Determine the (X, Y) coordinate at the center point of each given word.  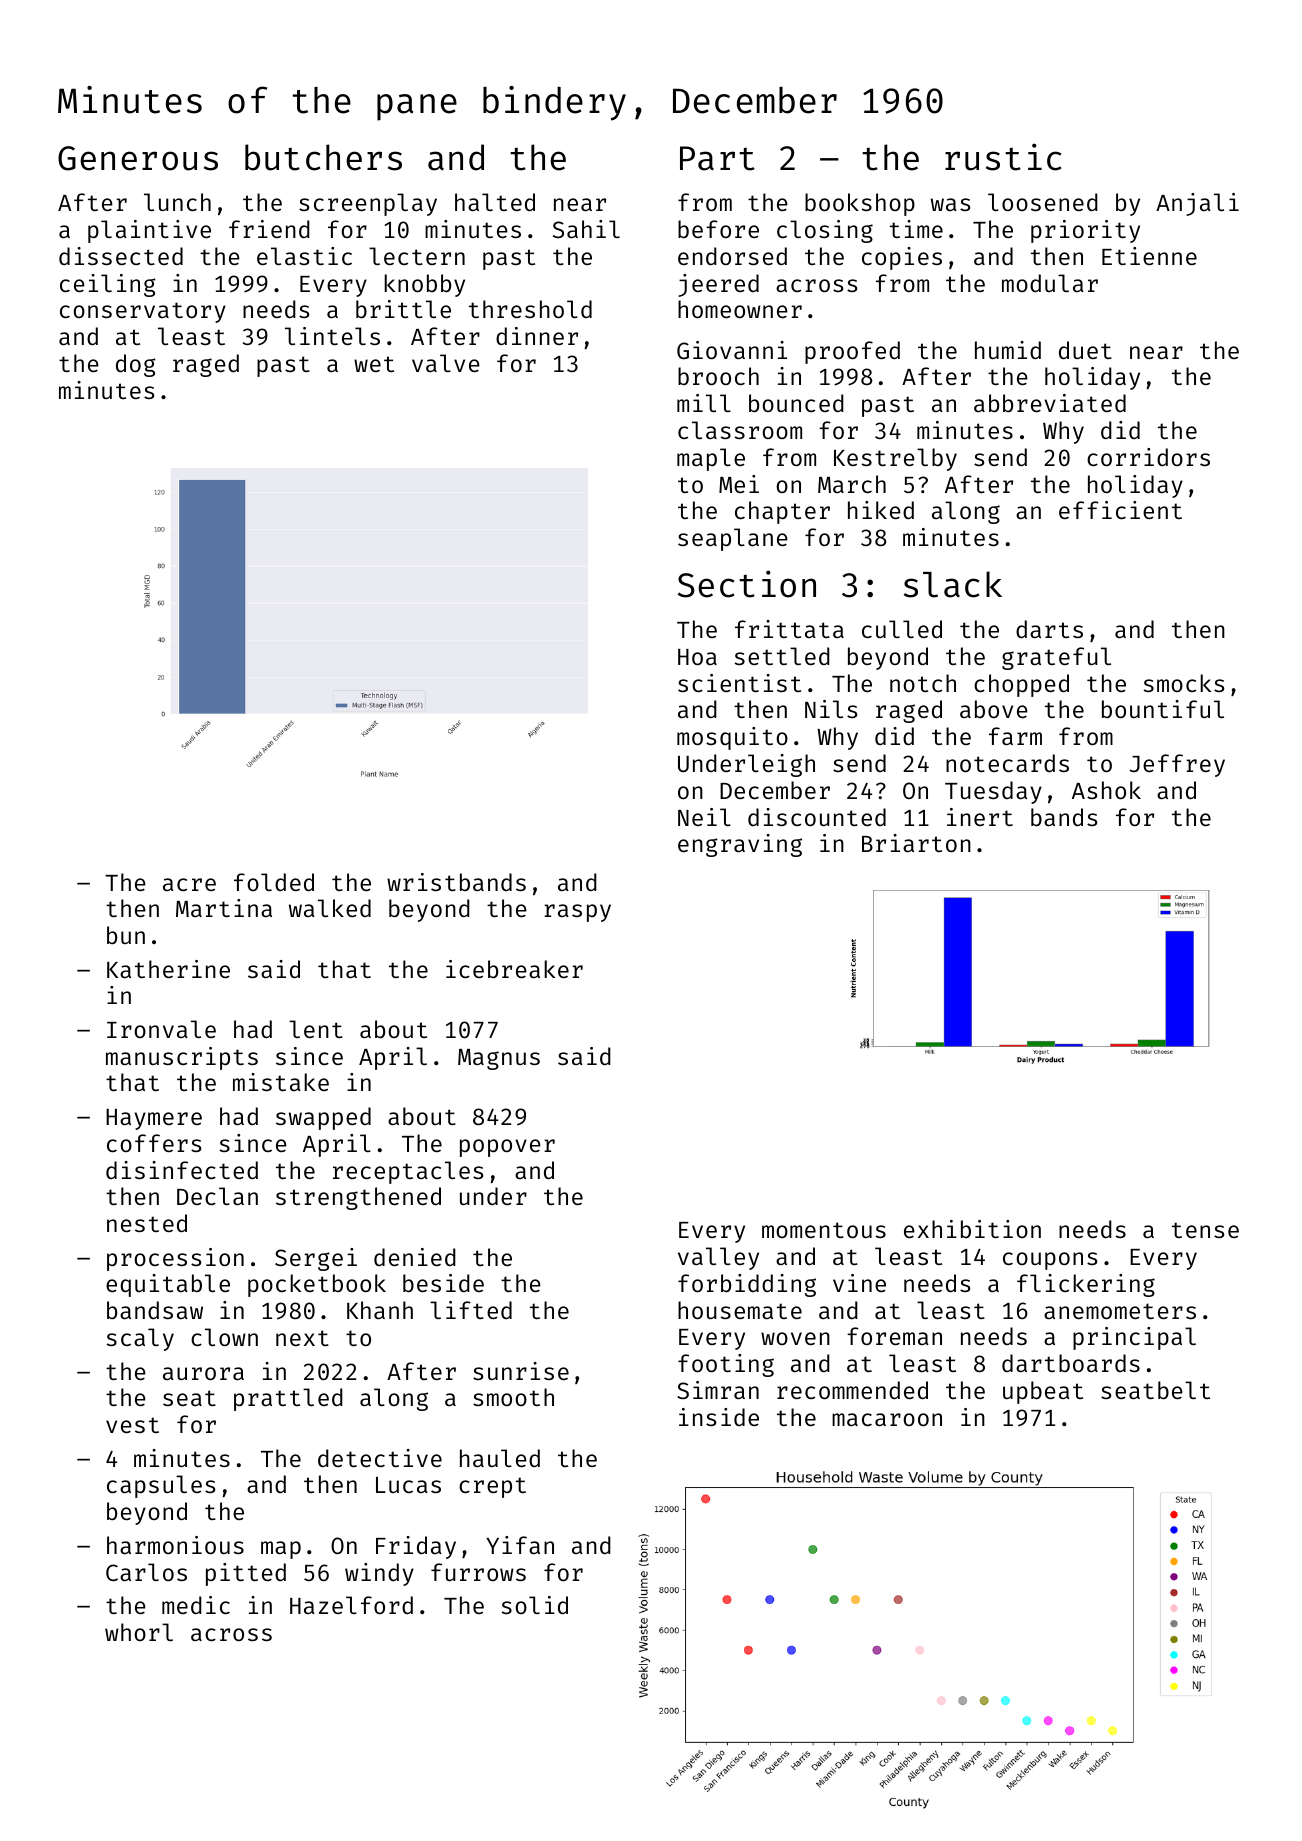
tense (1205, 1230)
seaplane (733, 539)
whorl (139, 1632)
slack (953, 584)
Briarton (916, 843)
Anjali (1197, 204)
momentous (824, 1230)
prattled (288, 1399)
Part (717, 158)
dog (136, 365)
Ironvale (161, 1029)
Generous (138, 158)
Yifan (520, 1545)
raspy (577, 913)
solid (535, 1605)
